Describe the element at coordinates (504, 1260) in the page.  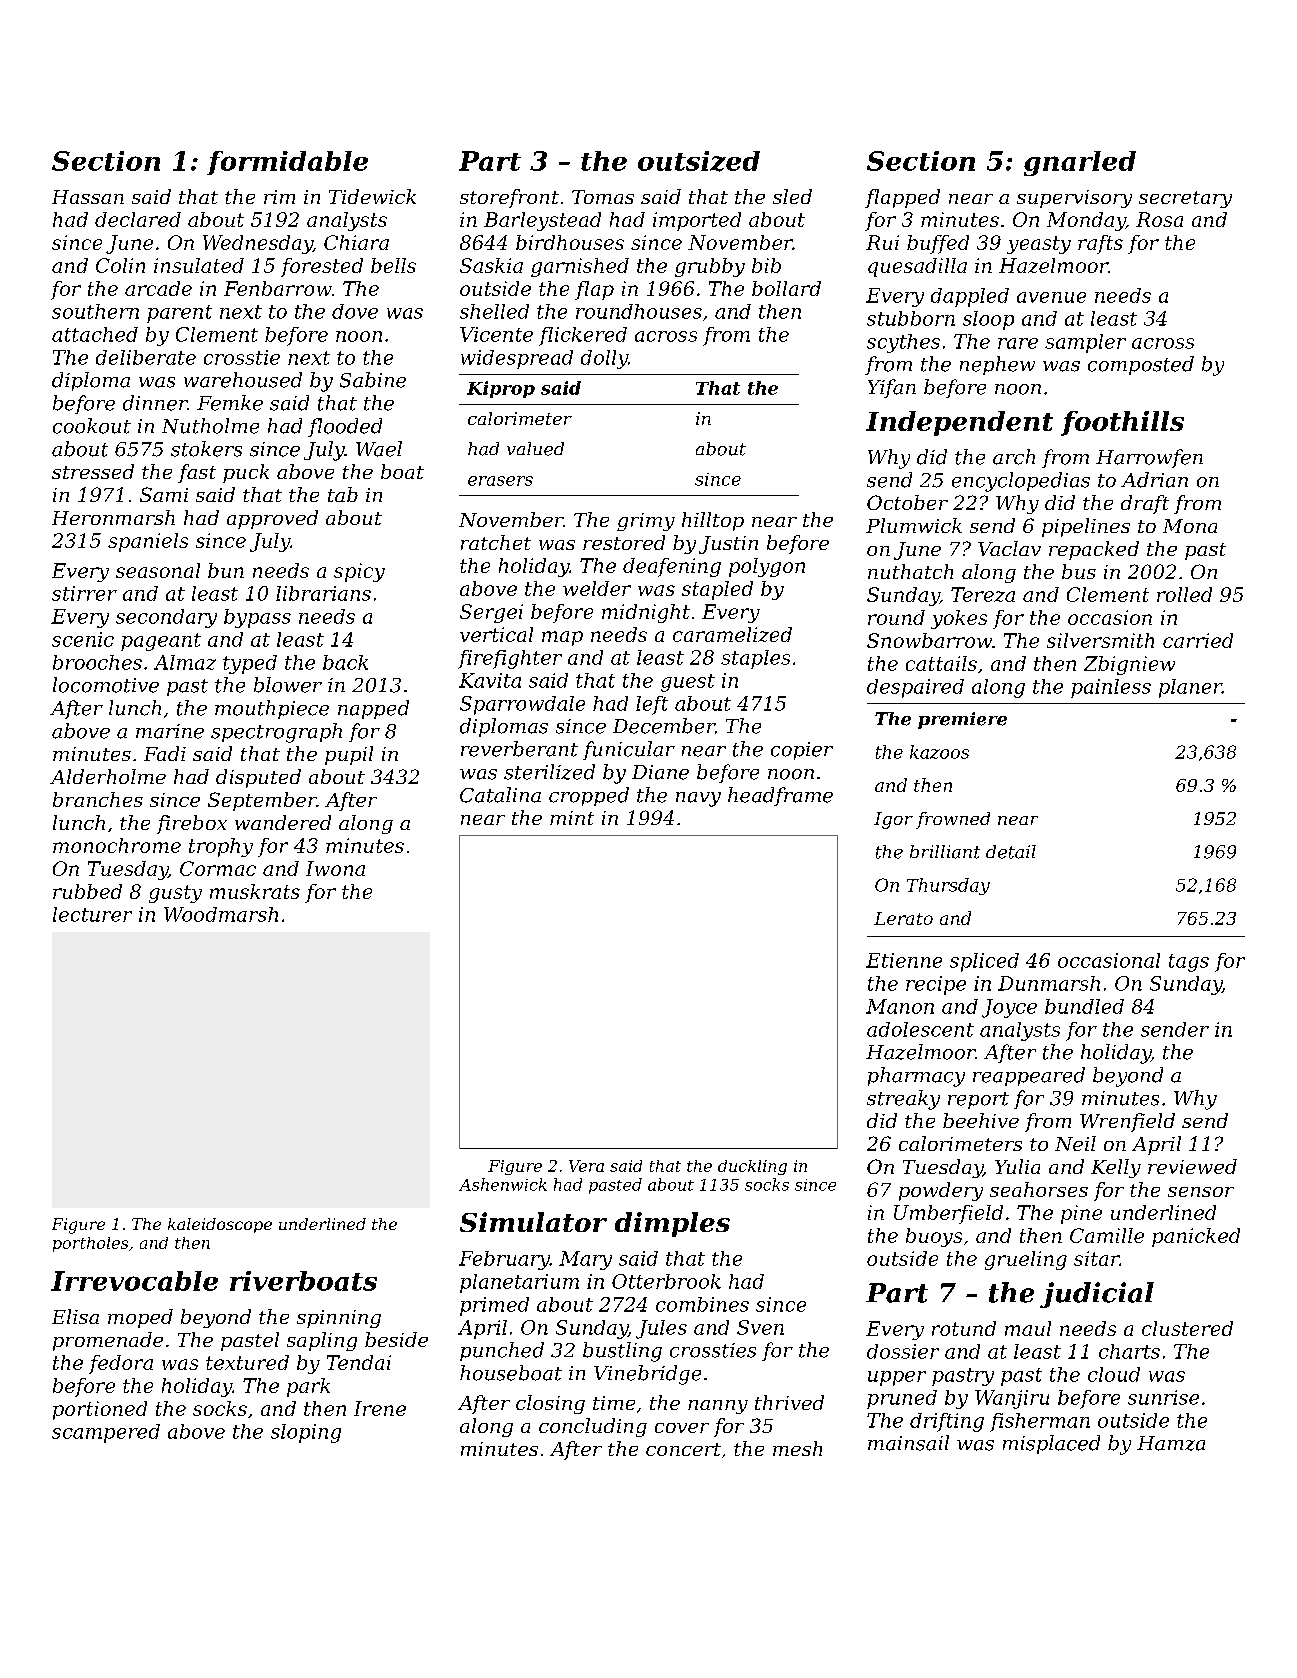
I see `February` at that location.
